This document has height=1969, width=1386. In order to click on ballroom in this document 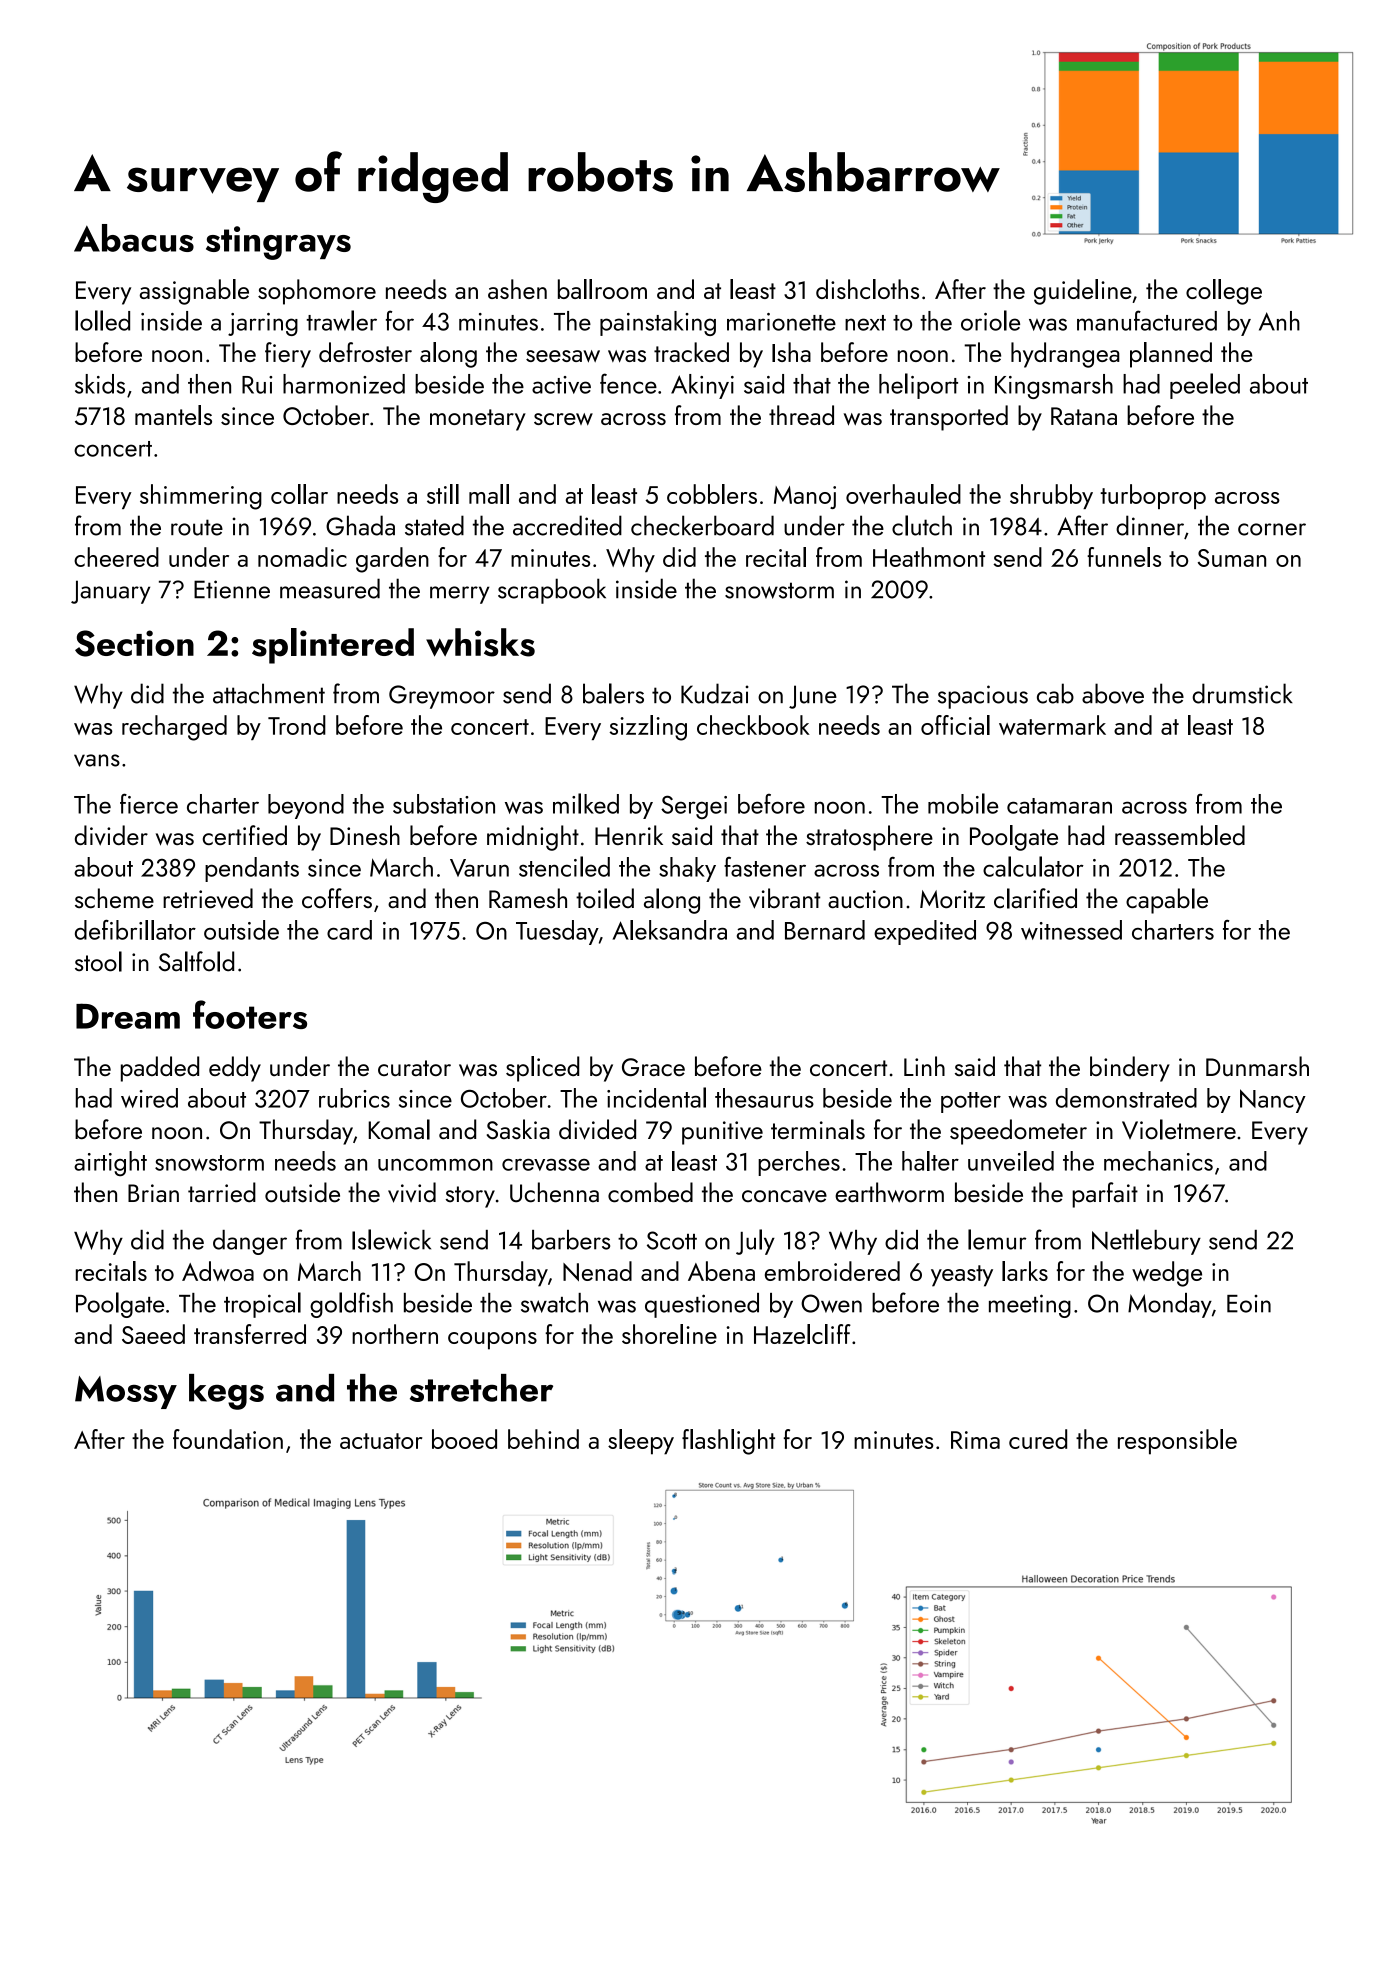, I will do `click(602, 289)`.
